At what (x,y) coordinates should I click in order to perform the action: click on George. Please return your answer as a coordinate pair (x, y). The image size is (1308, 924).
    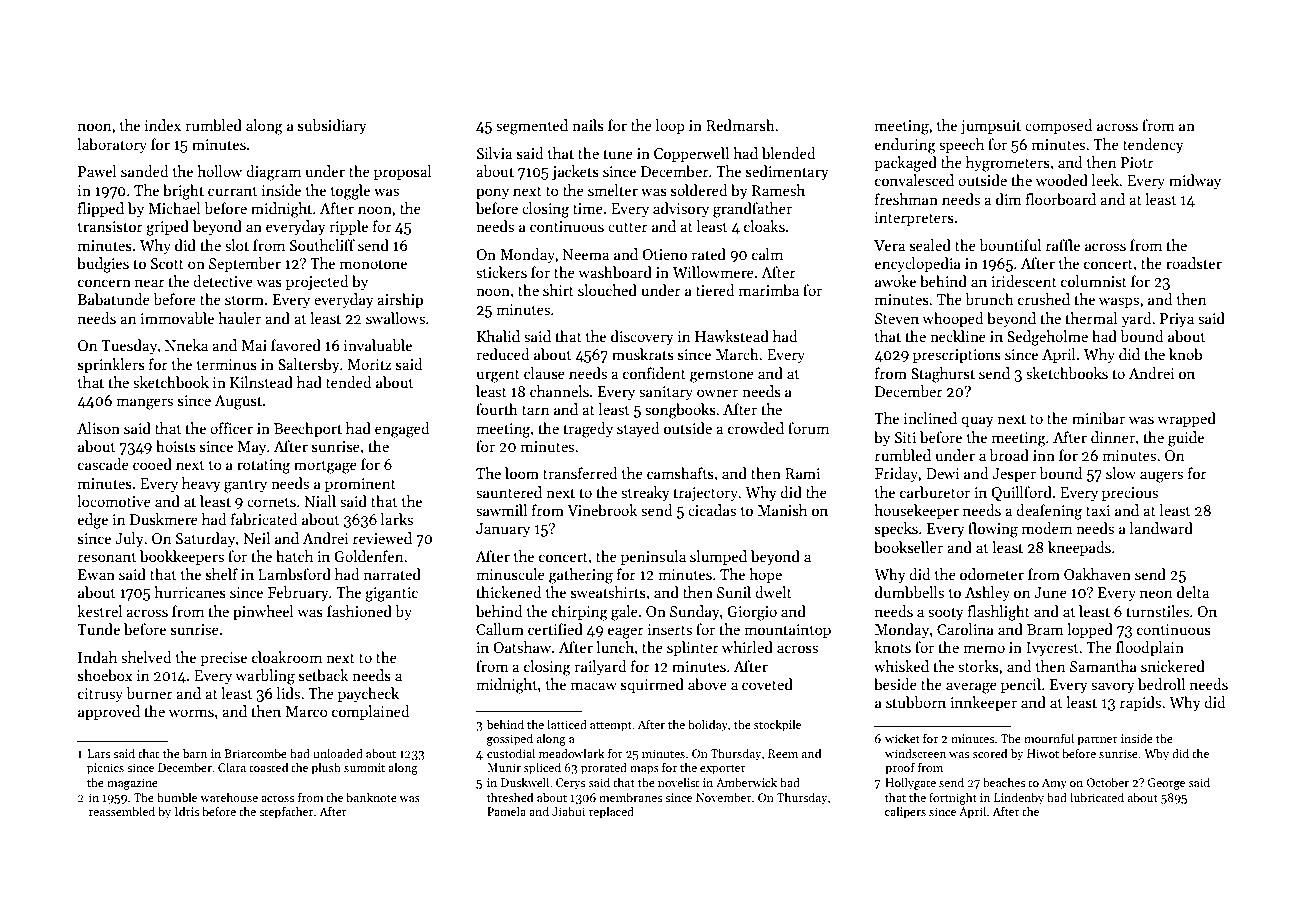
    Looking at the image, I should click on (1166, 784).
